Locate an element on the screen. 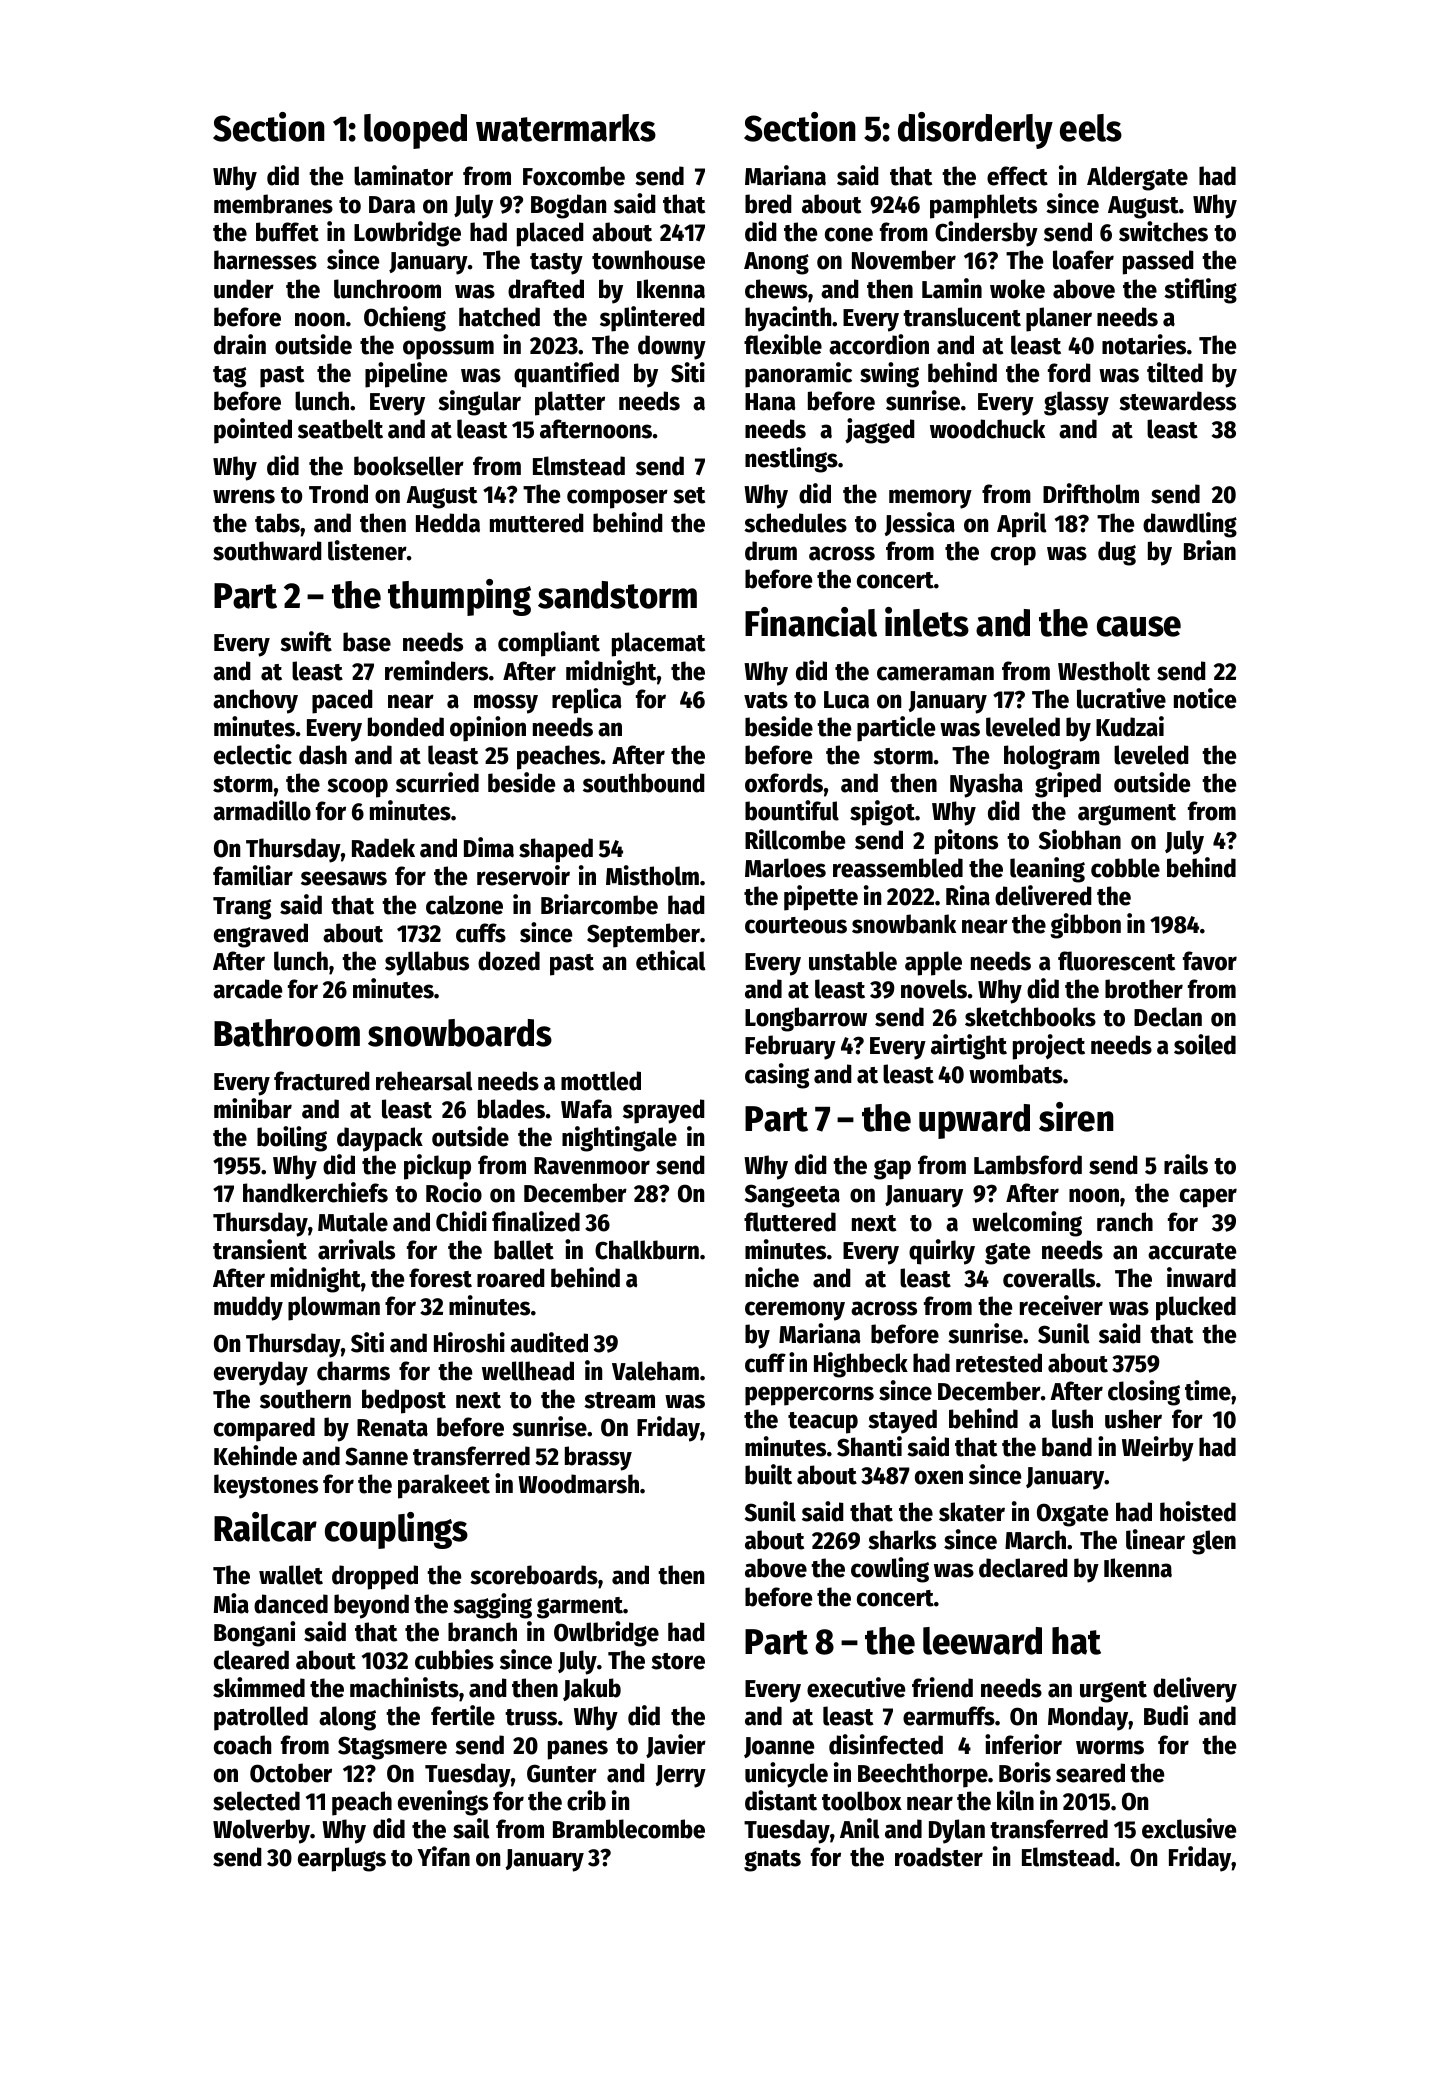 Image resolution: width=1450 pixels, height=2100 pixels. Kudzai is located at coordinates (1130, 726).
